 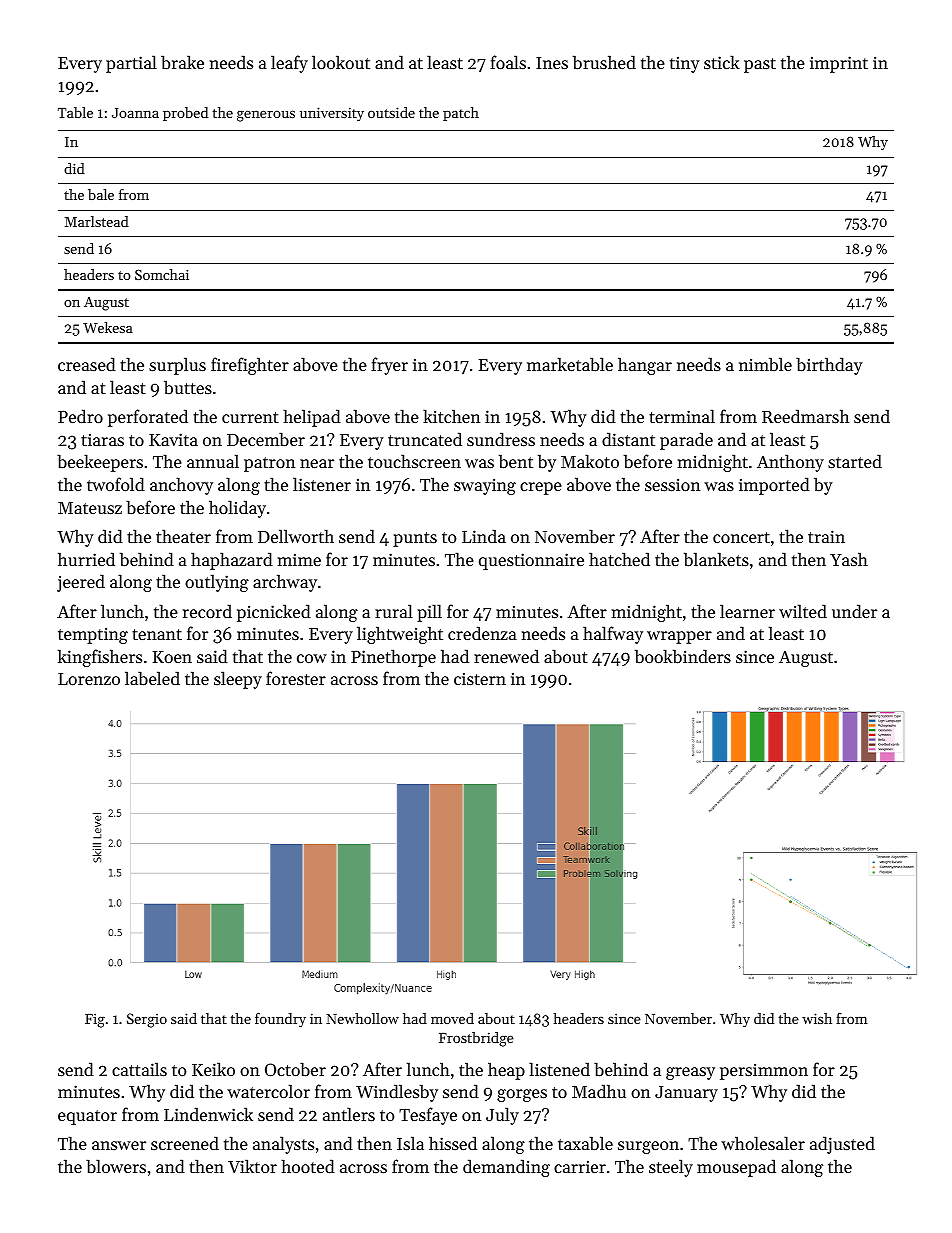 What do you see at coordinates (484, 536) in the screenshot?
I see `Linda` at bounding box center [484, 536].
